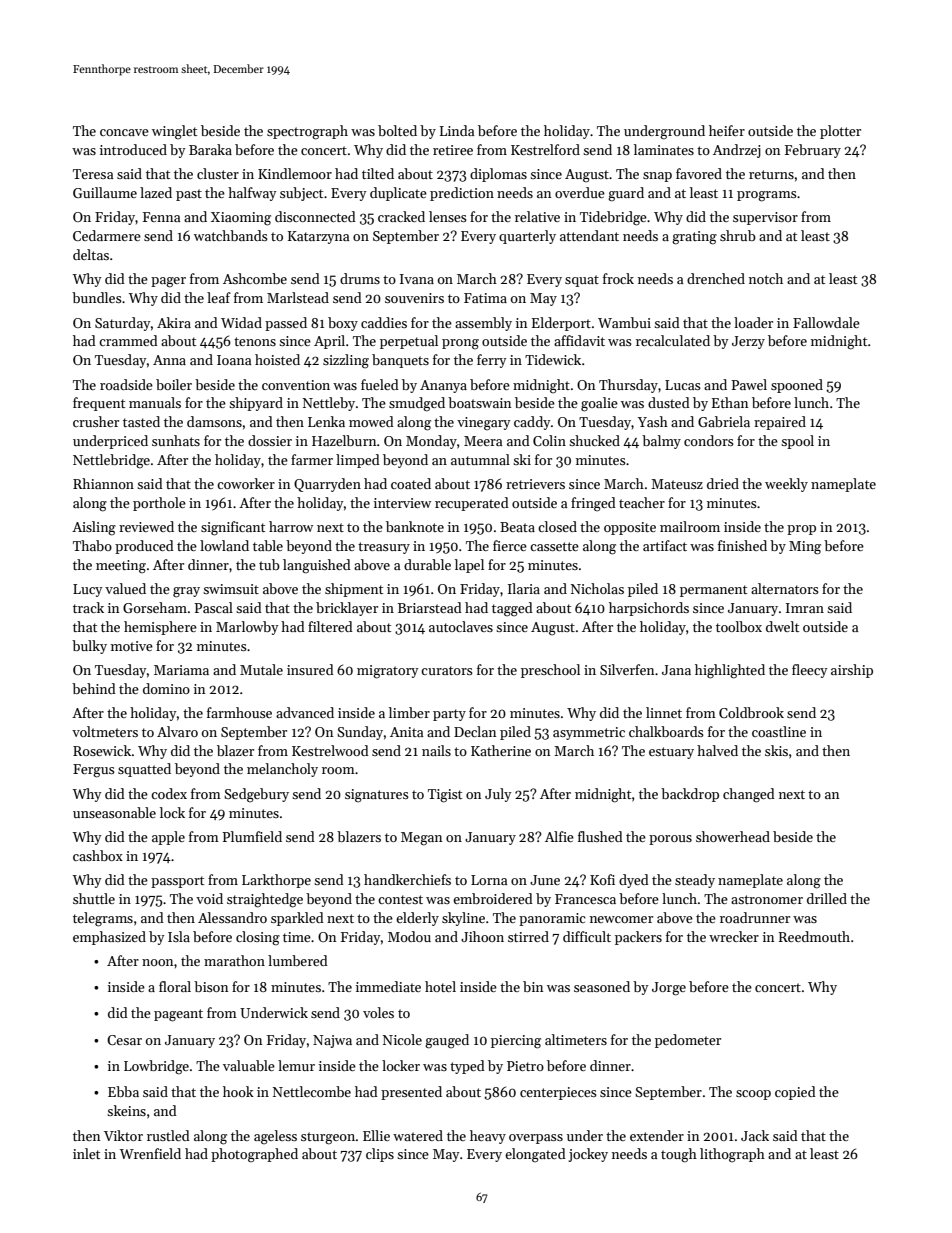 This screenshot has width=952, height=1233. I want to click on lithograph, so click(732, 1155).
